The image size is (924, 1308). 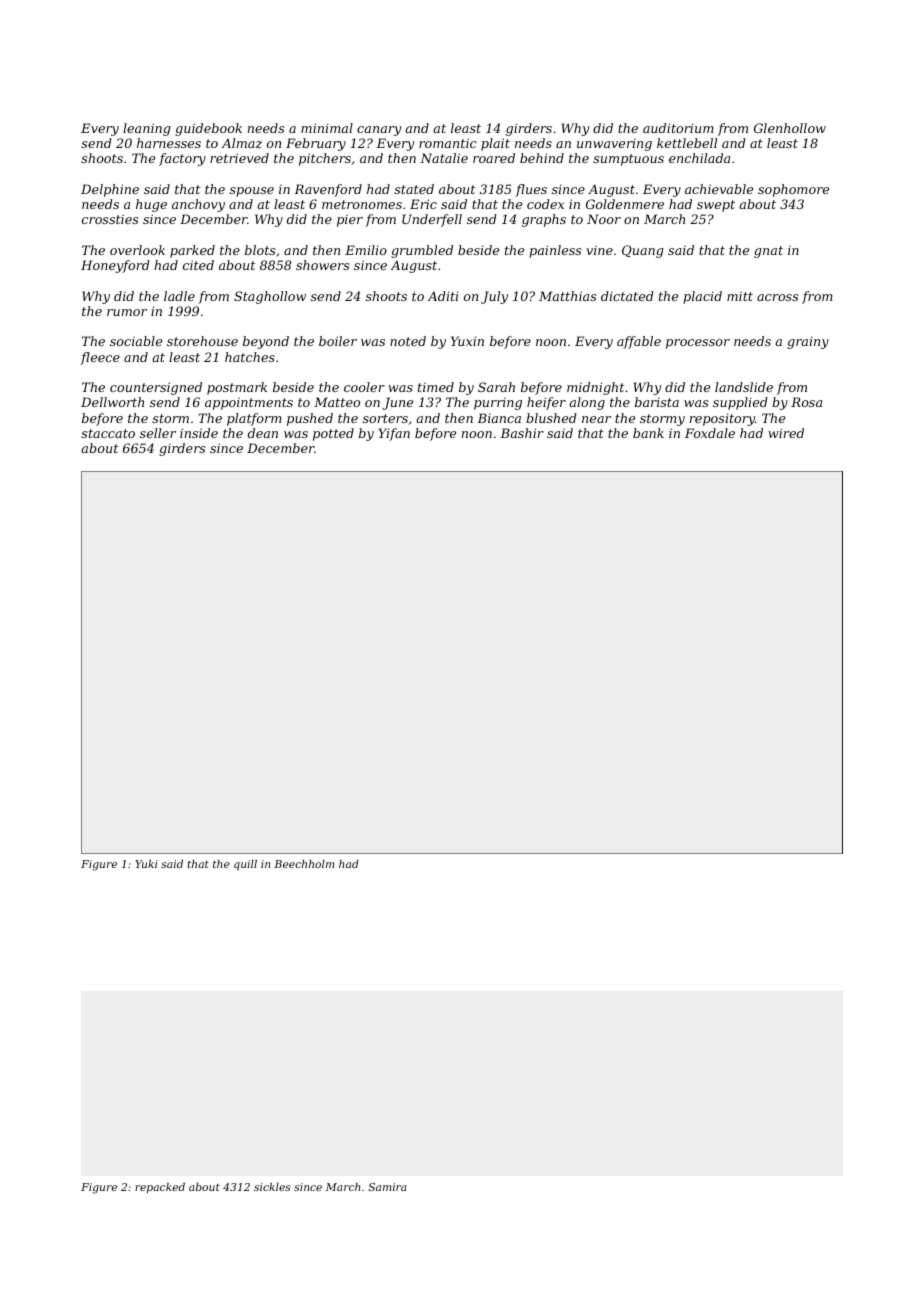 What do you see at coordinates (160, 1188) in the screenshot?
I see `repacked` at bounding box center [160, 1188].
